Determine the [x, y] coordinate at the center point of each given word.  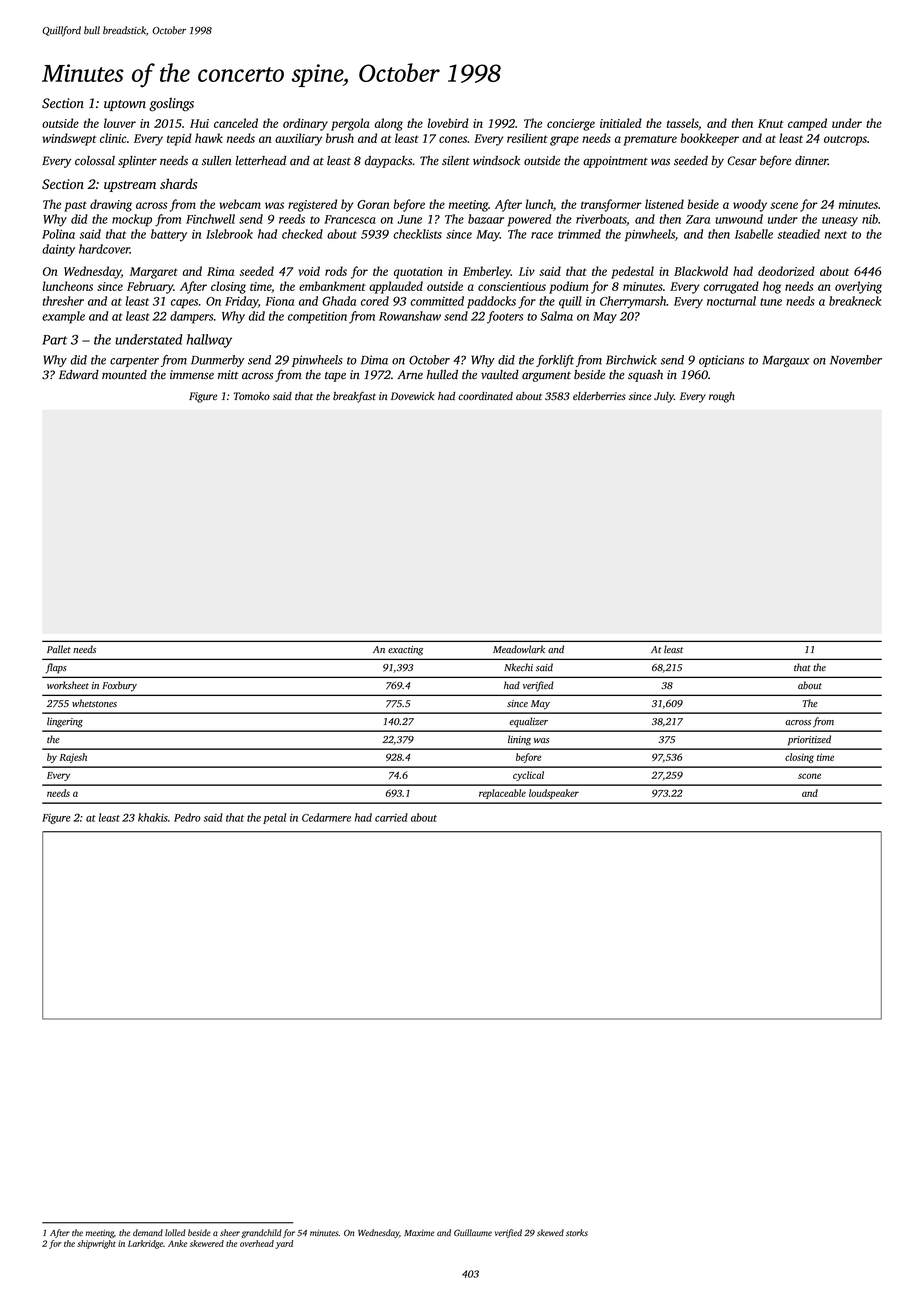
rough [722, 397]
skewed [550, 1232]
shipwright [96, 1244]
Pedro [187, 817]
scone [809, 776]
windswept [69, 139]
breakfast [354, 397]
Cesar [742, 161]
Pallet [59, 649]
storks [577, 1232]
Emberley [487, 272]
